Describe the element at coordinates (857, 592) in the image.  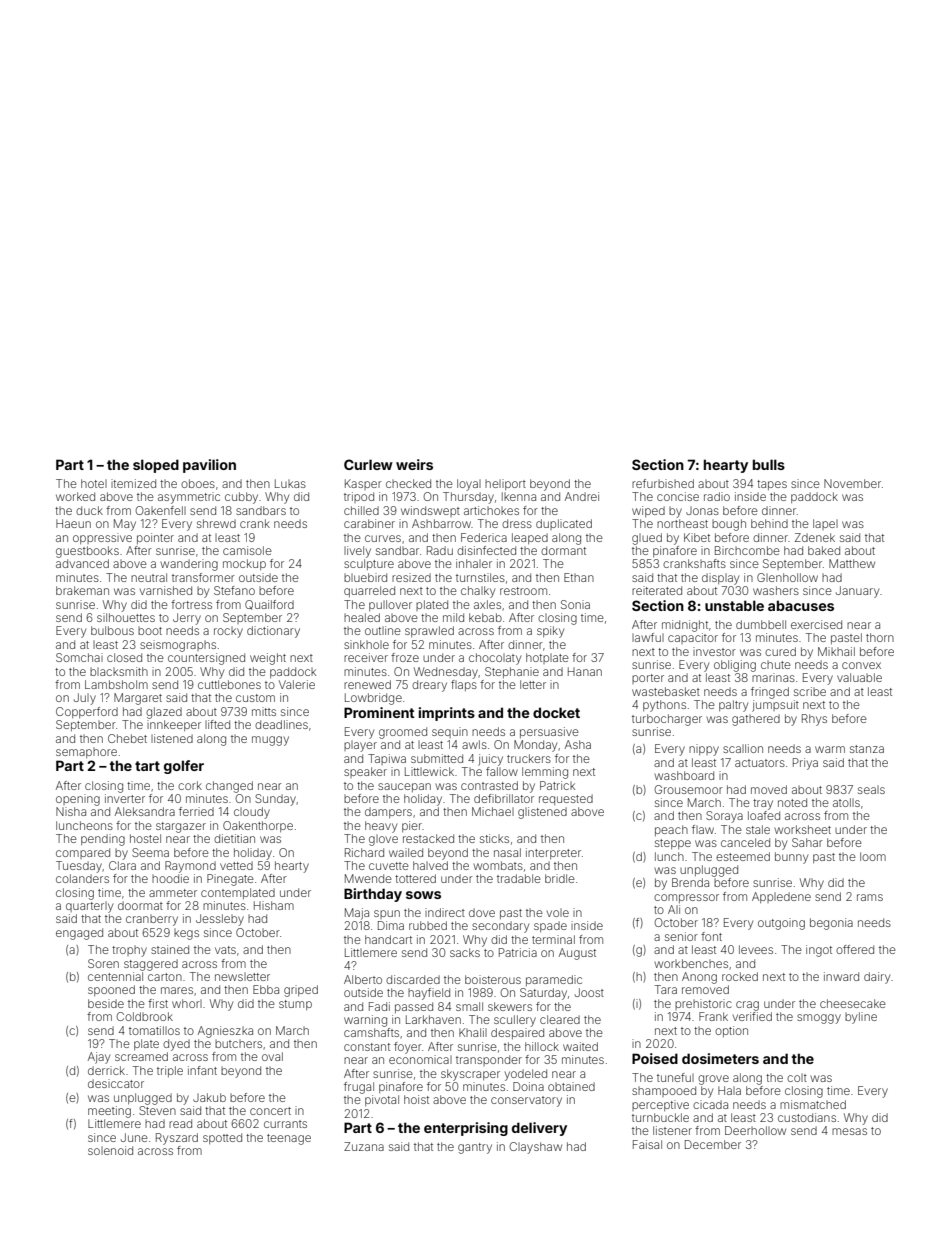
I see `January` at that location.
